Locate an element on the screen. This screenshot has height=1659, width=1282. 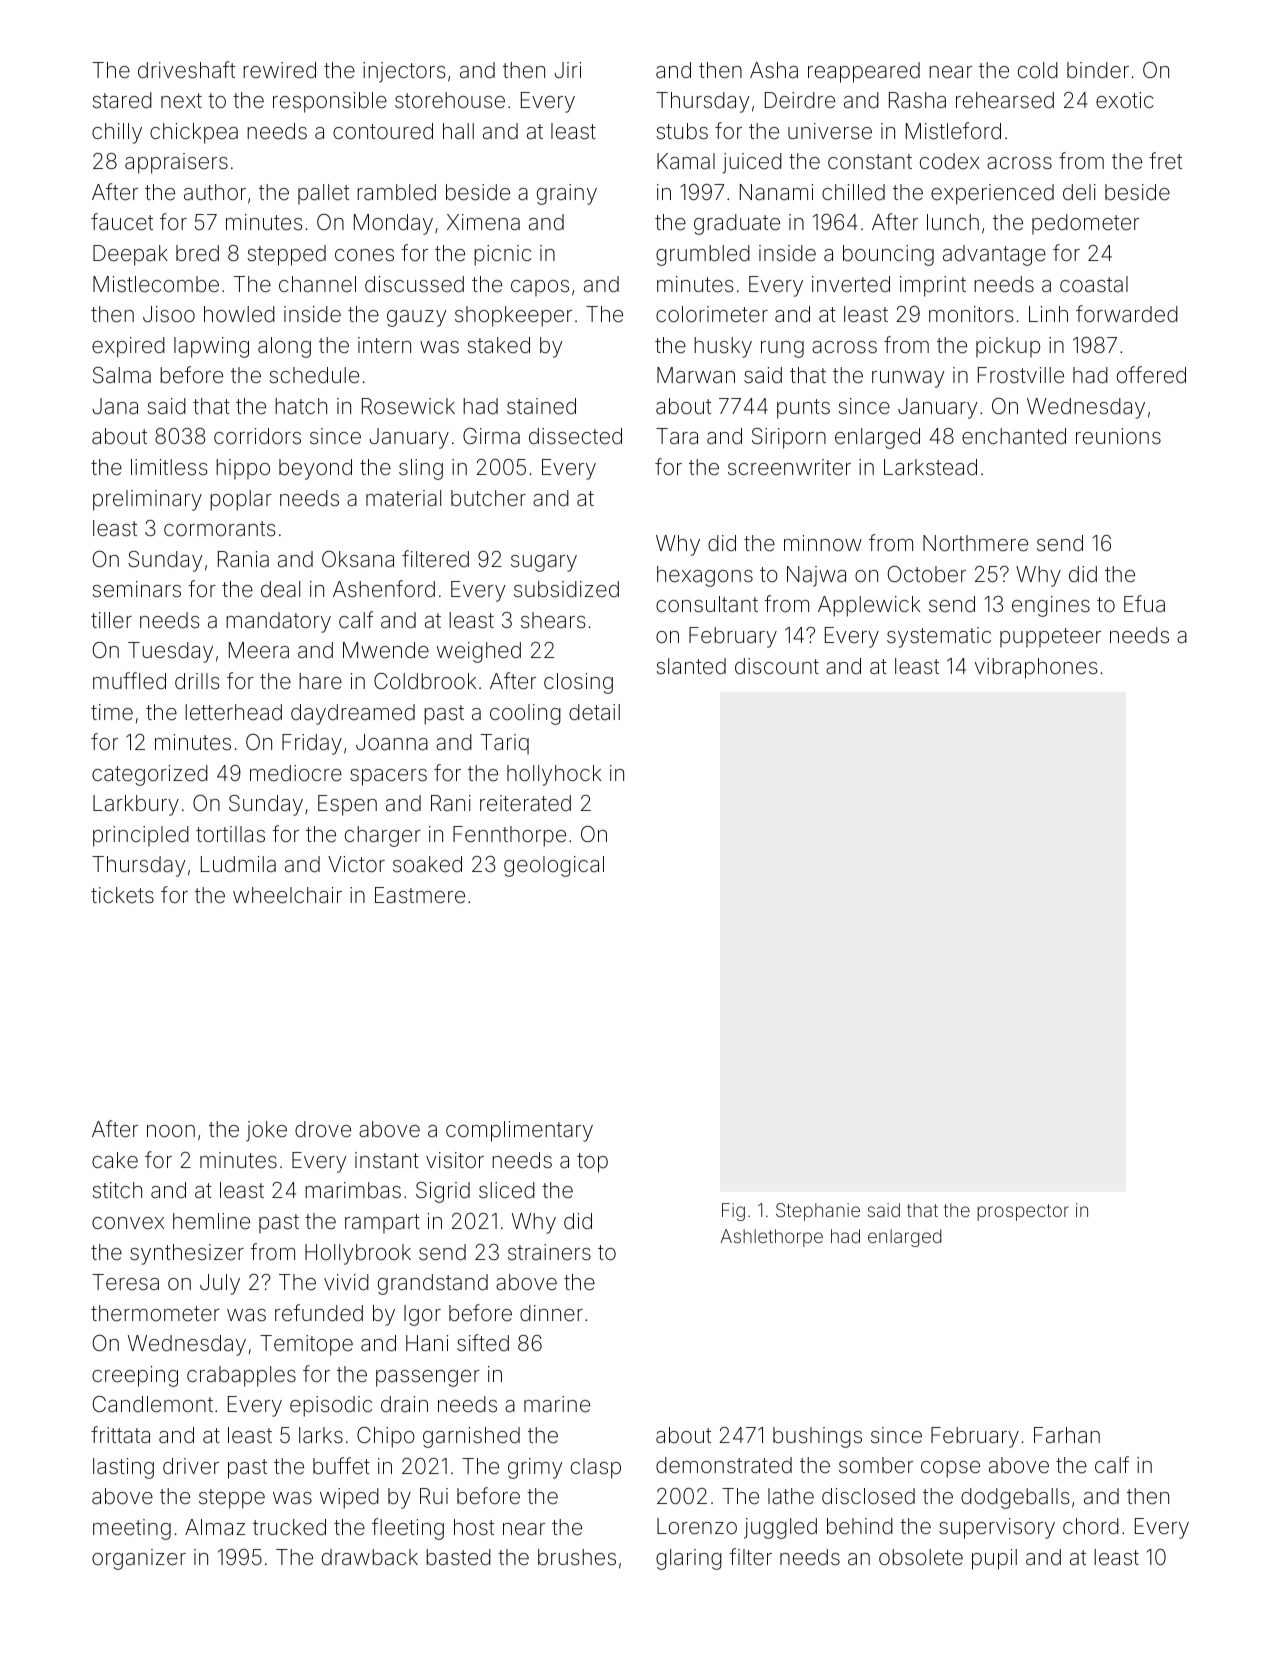
lasting is located at coordinates (123, 1468).
